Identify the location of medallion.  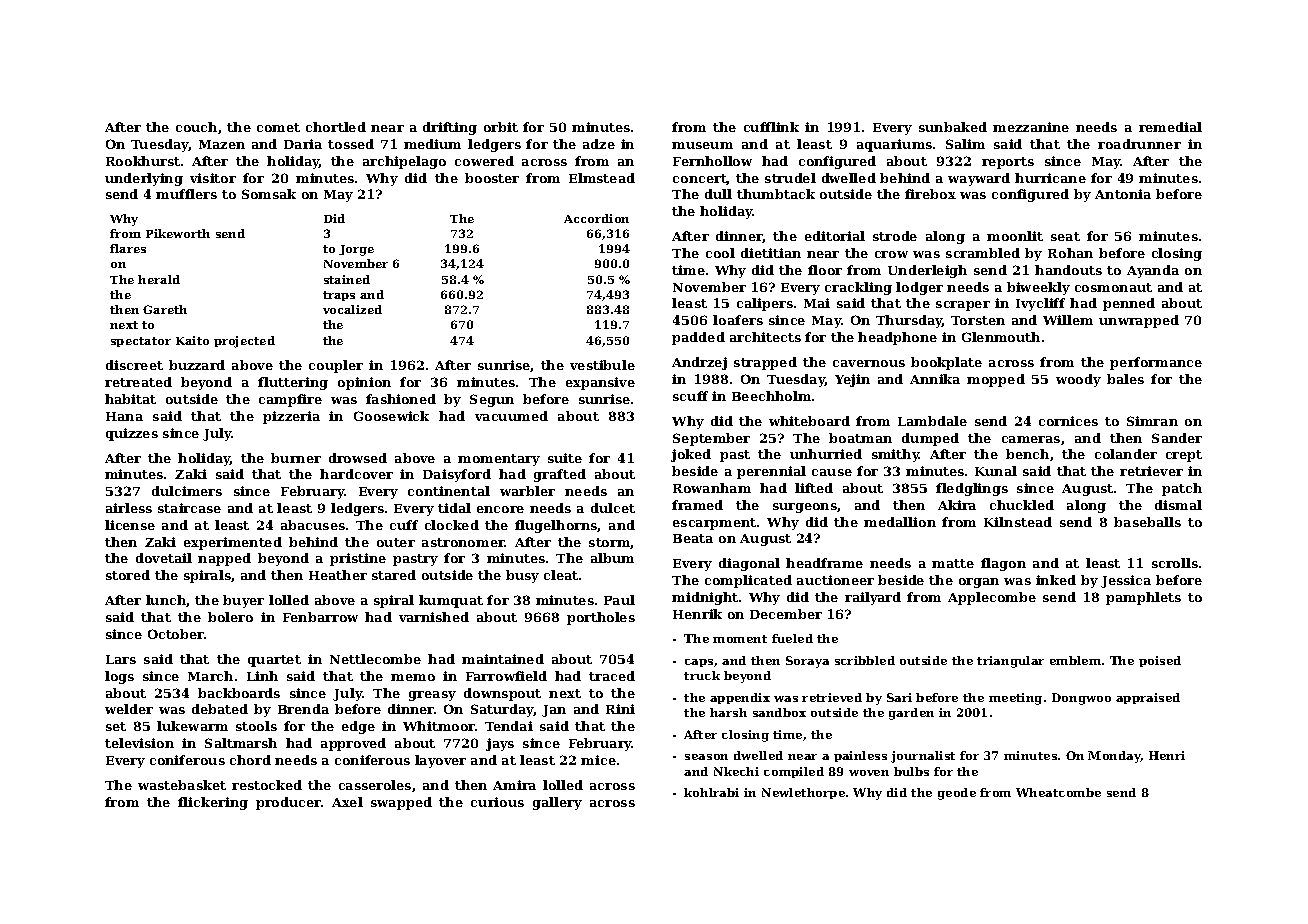
(900, 522).
